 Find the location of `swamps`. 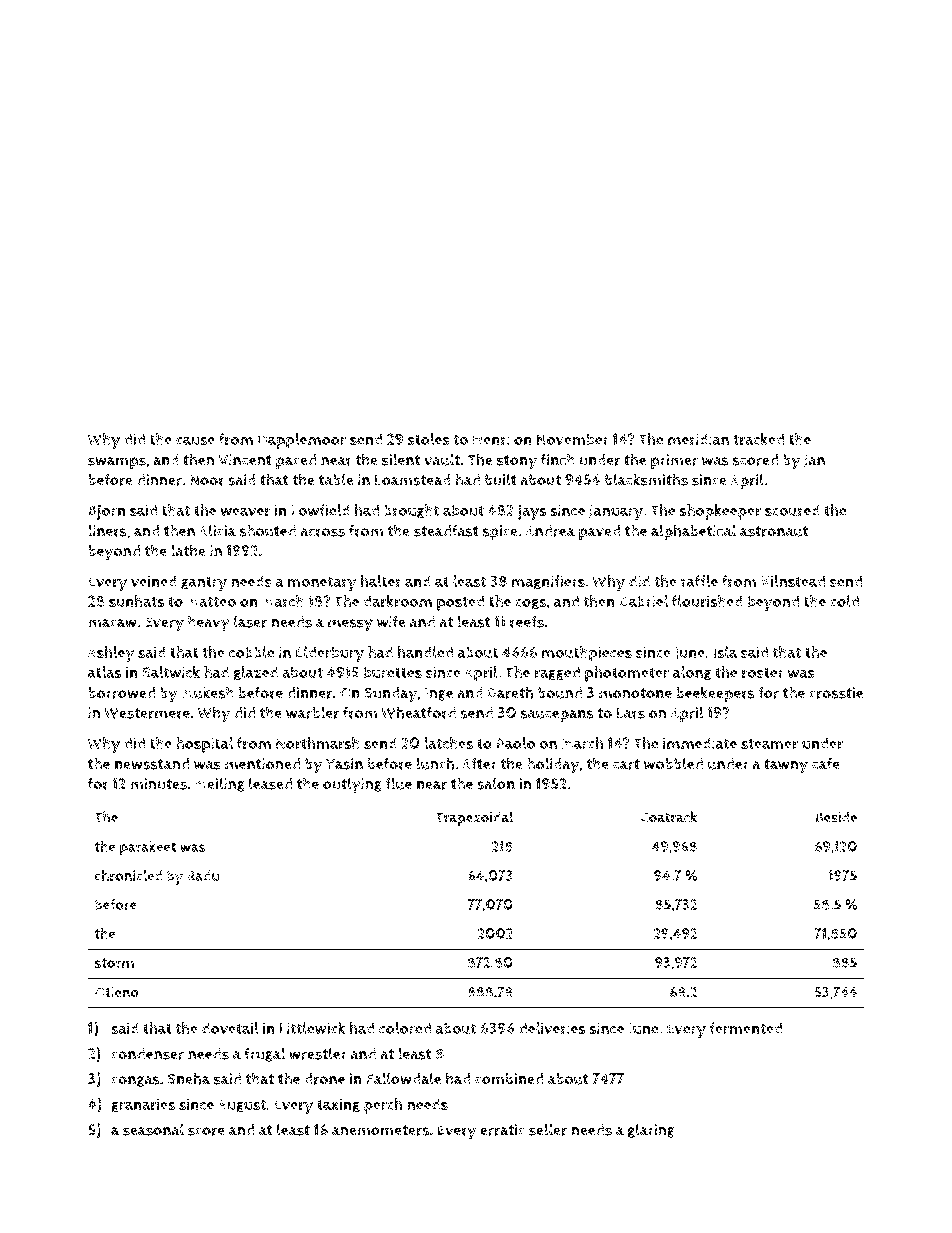

swamps is located at coordinates (117, 463).
